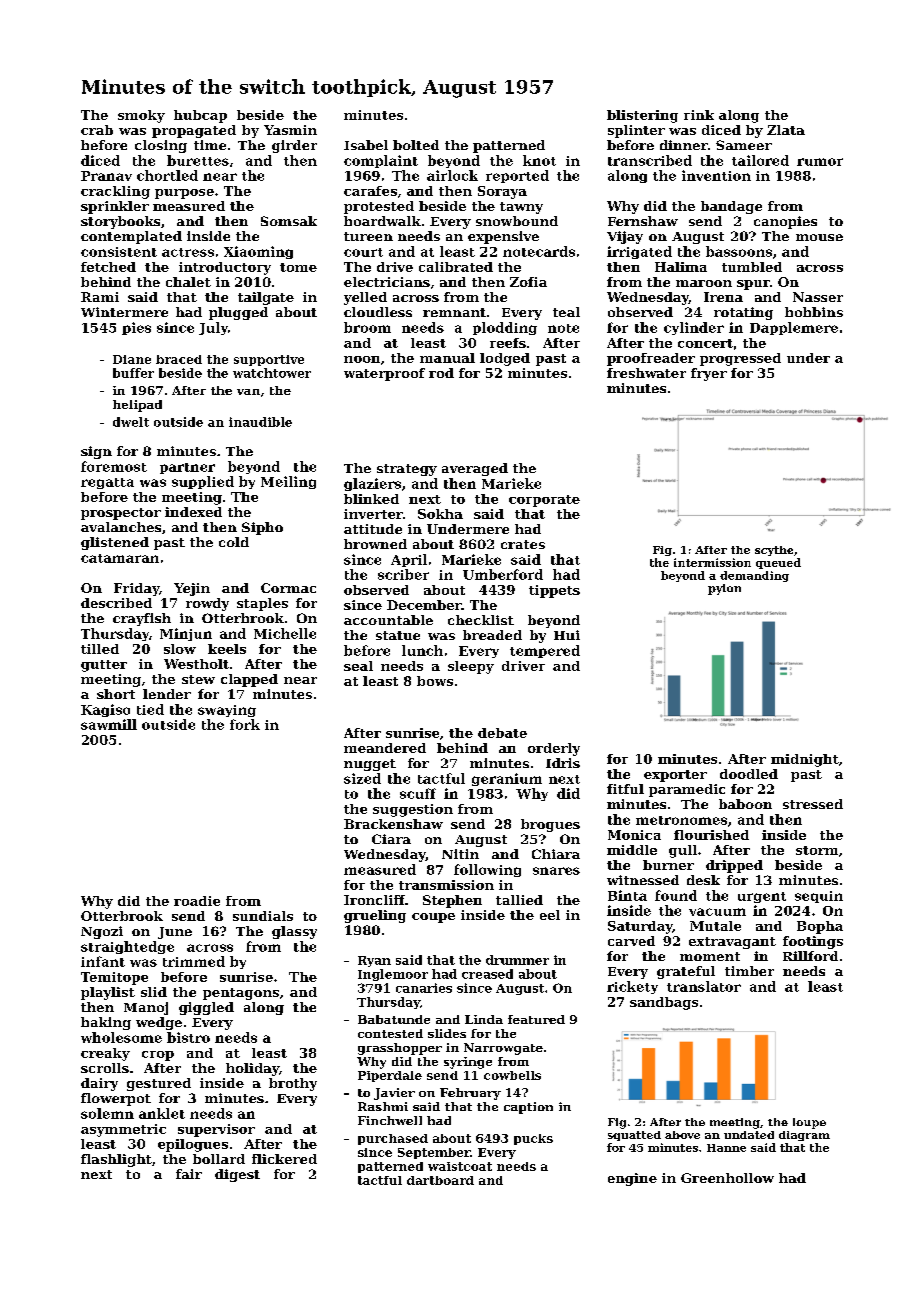  Describe the element at coordinates (234, 542) in the document. I see `cold` at that location.
